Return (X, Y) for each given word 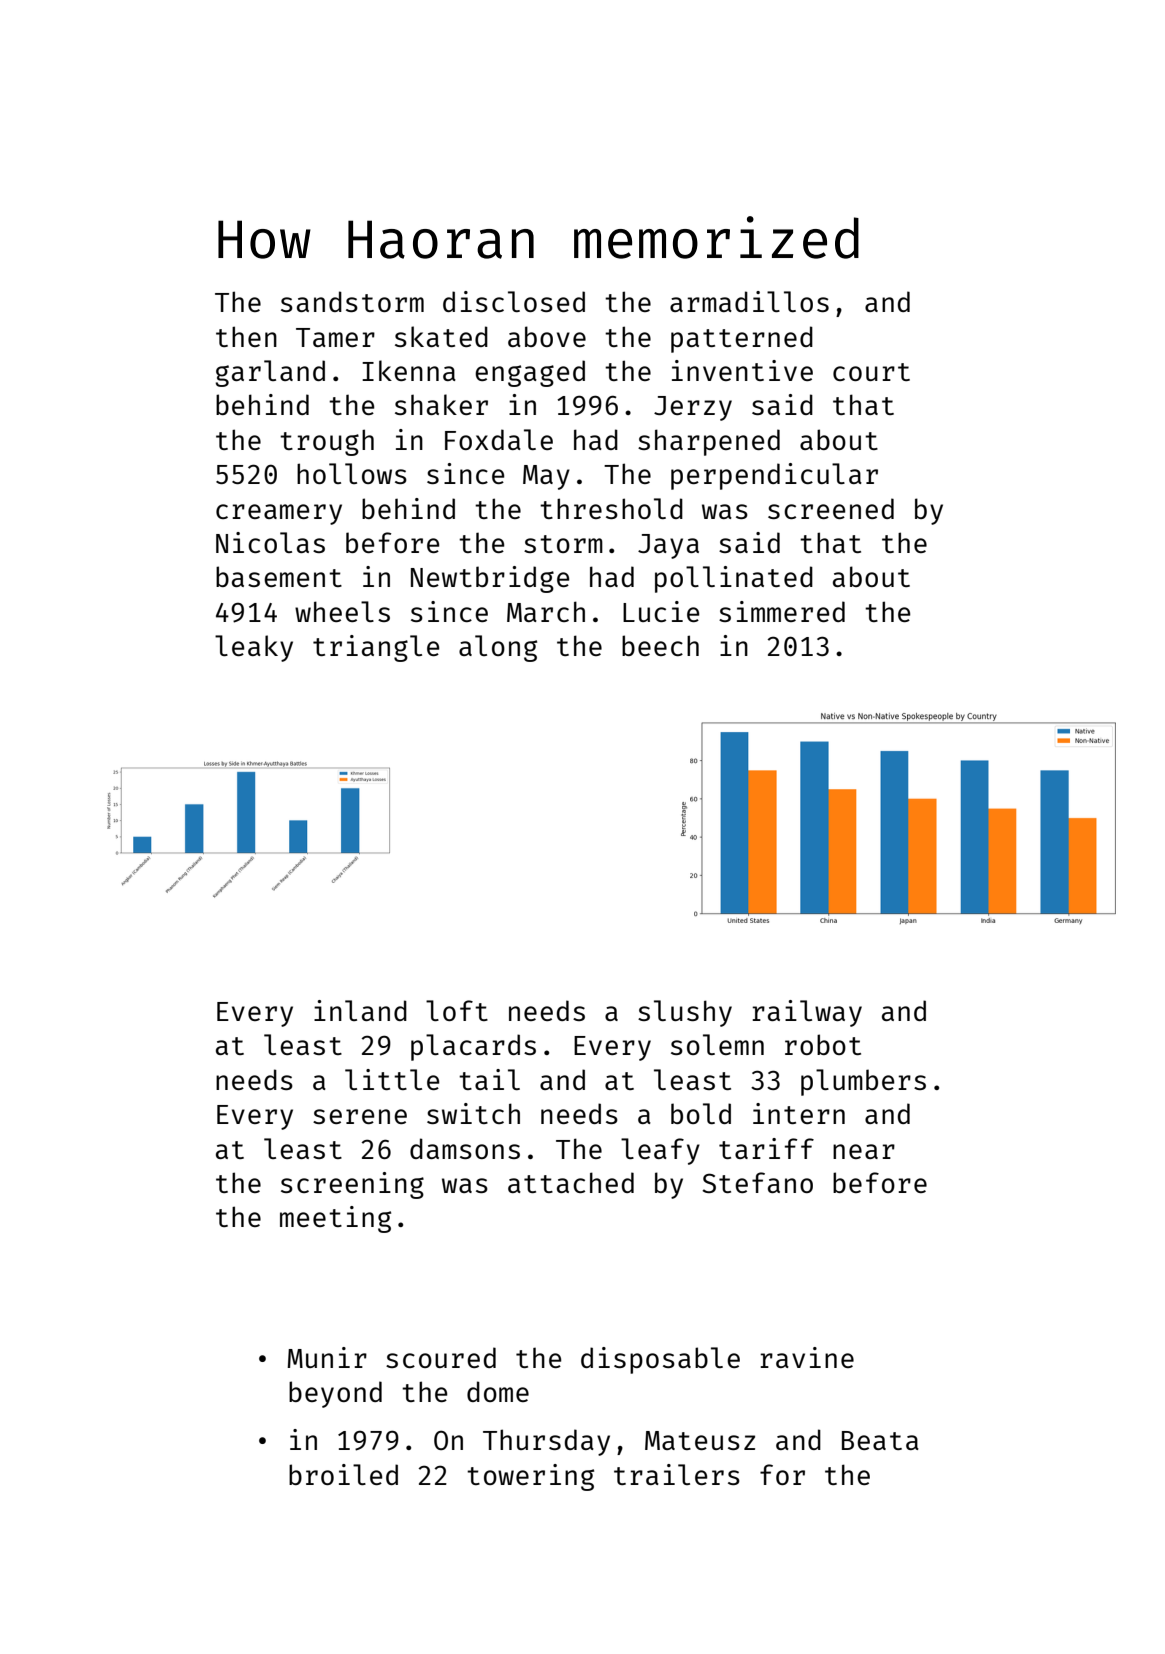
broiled (343, 1474)
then (246, 336)
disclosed (514, 301)
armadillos (749, 301)
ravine (807, 1357)
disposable (660, 1360)
